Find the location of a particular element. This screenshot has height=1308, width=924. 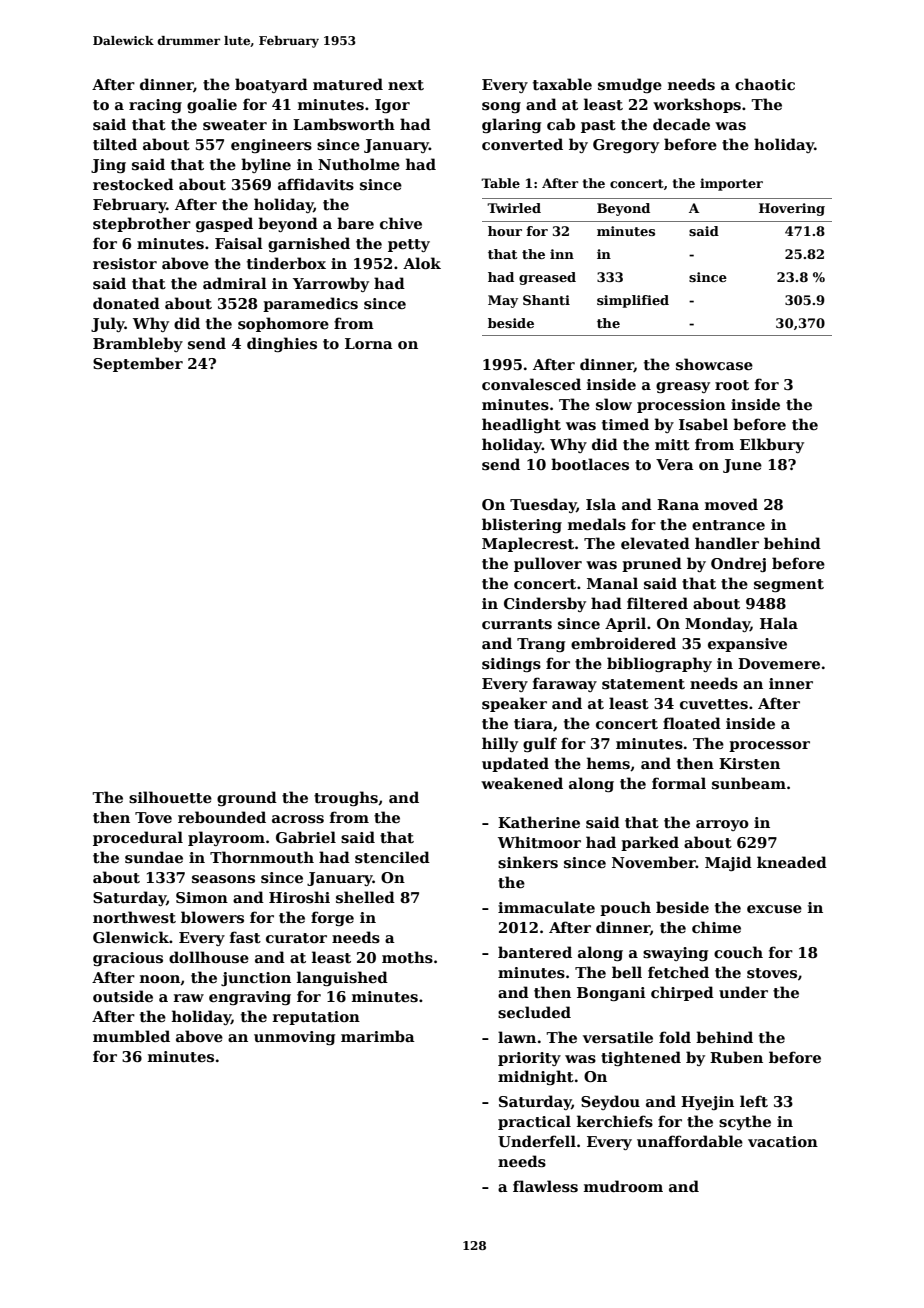

kneaded is located at coordinates (792, 862).
